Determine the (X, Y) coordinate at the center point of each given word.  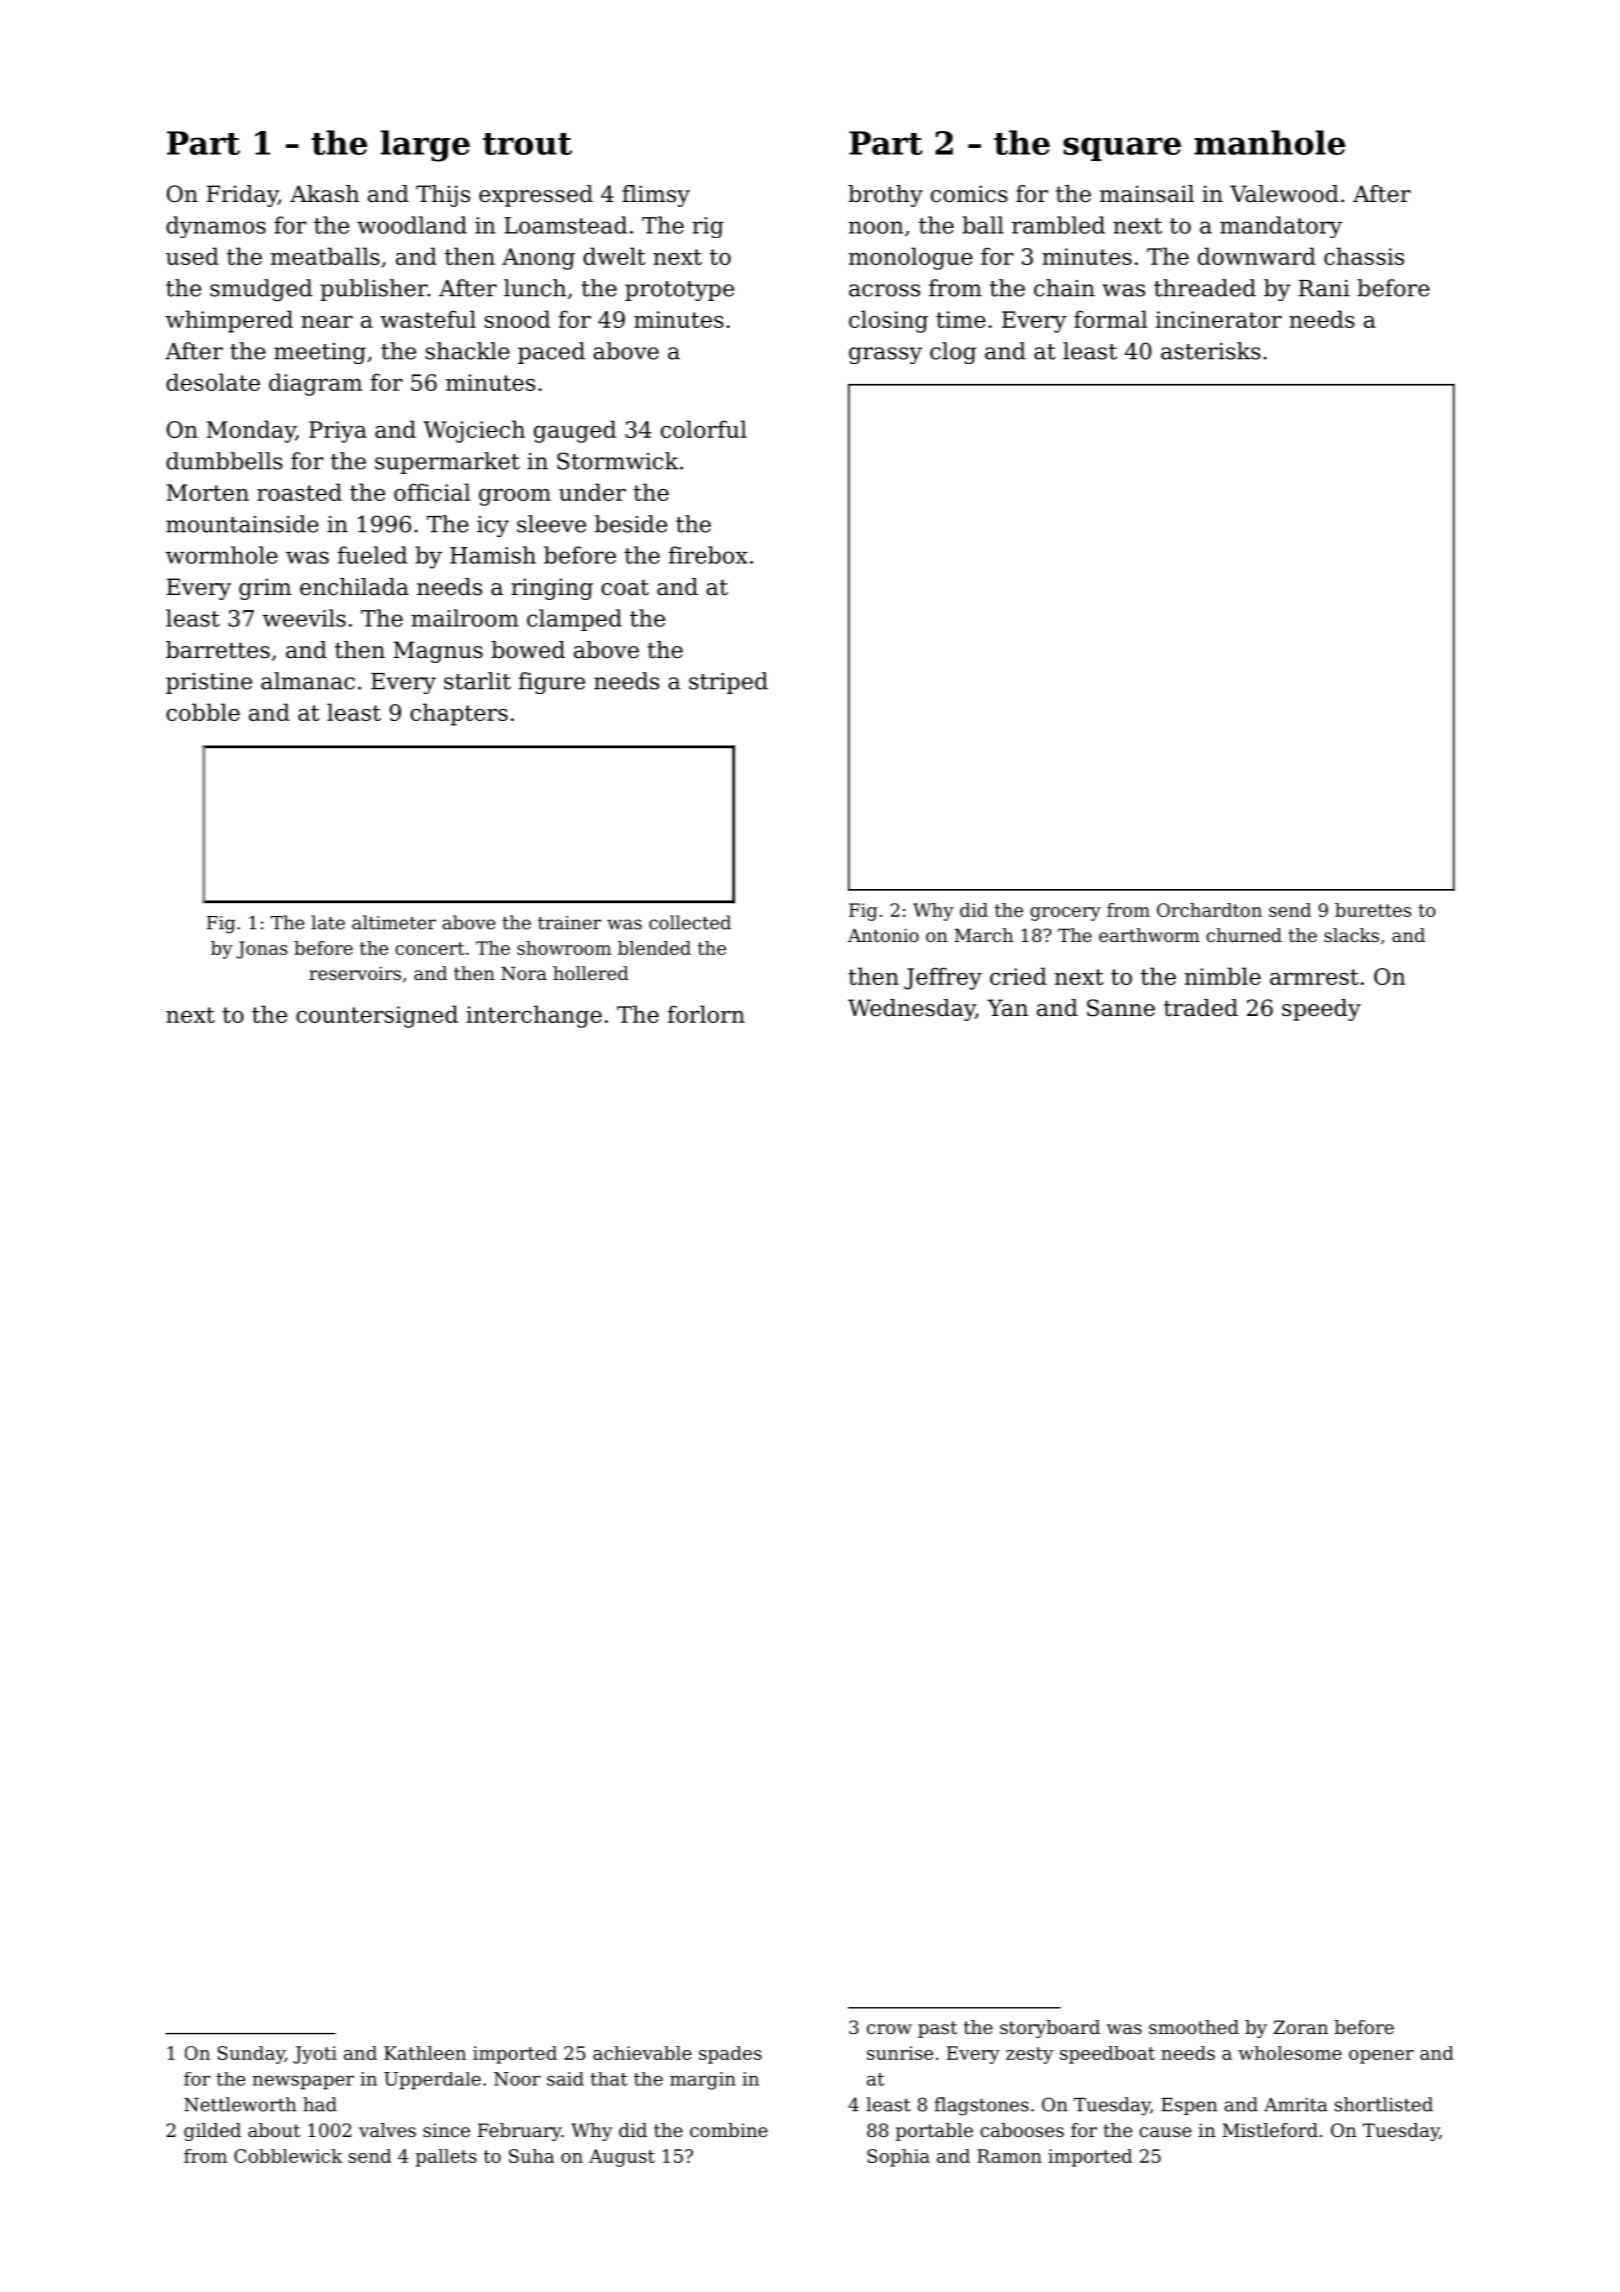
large (425, 146)
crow (889, 2029)
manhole (1269, 142)
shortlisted (1384, 2104)
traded (1201, 1008)
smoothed (1194, 2027)
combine (729, 2130)
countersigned (377, 1016)
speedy (1321, 1010)
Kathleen (425, 2053)
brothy (885, 196)
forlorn (706, 1014)
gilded (212, 2132)
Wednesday (911, 1010)
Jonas (262, 950)
